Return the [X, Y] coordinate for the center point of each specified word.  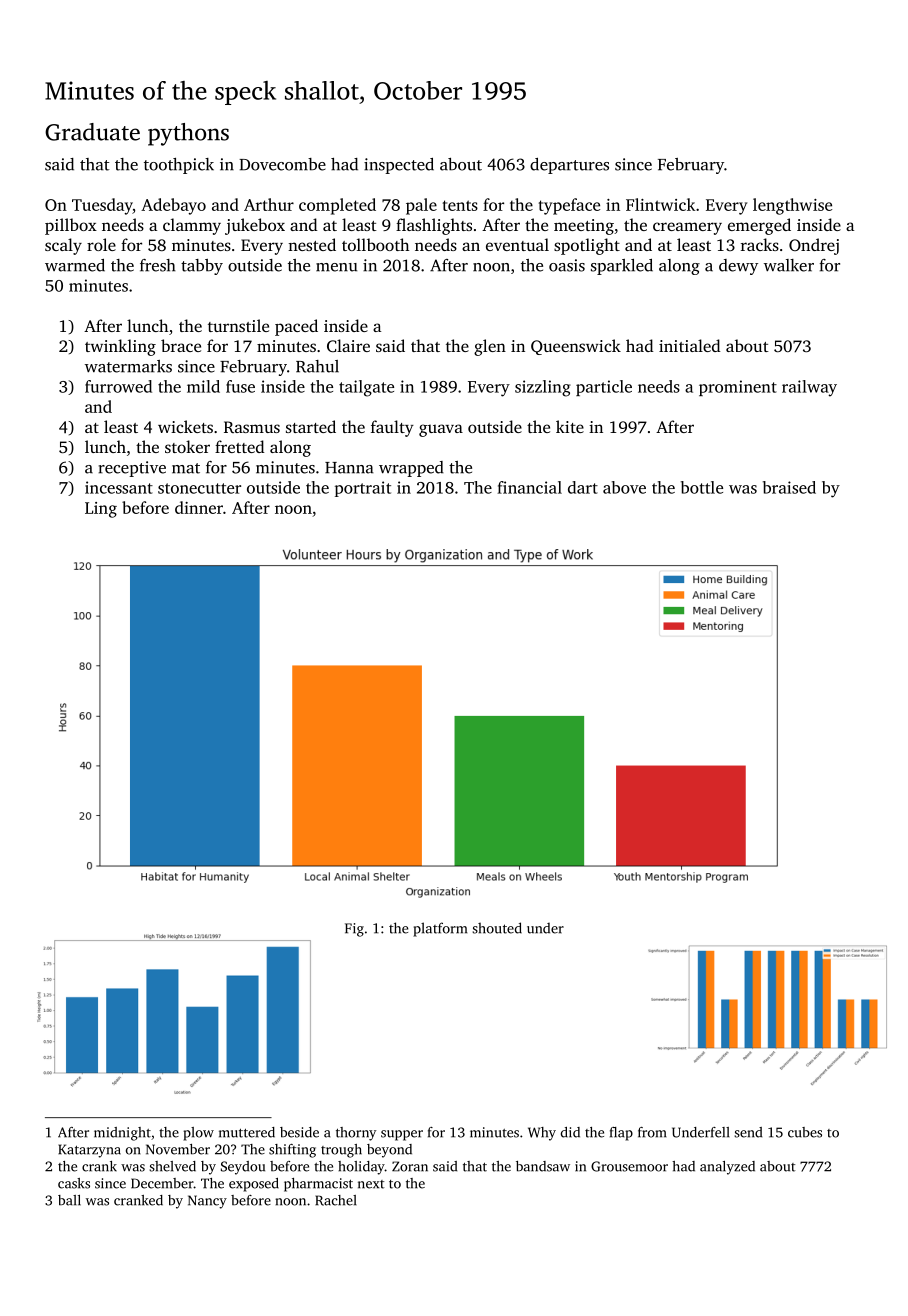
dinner [199, 507]
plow [198, 1134]
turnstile [238, 325]
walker [789, 265]
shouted [497, 928]
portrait [363, 489]
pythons [188, 134]
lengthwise [792, 206]
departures [569, 166]
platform [440, 929]
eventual [517, 244]
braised [789, 487]
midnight [122, 1134]
